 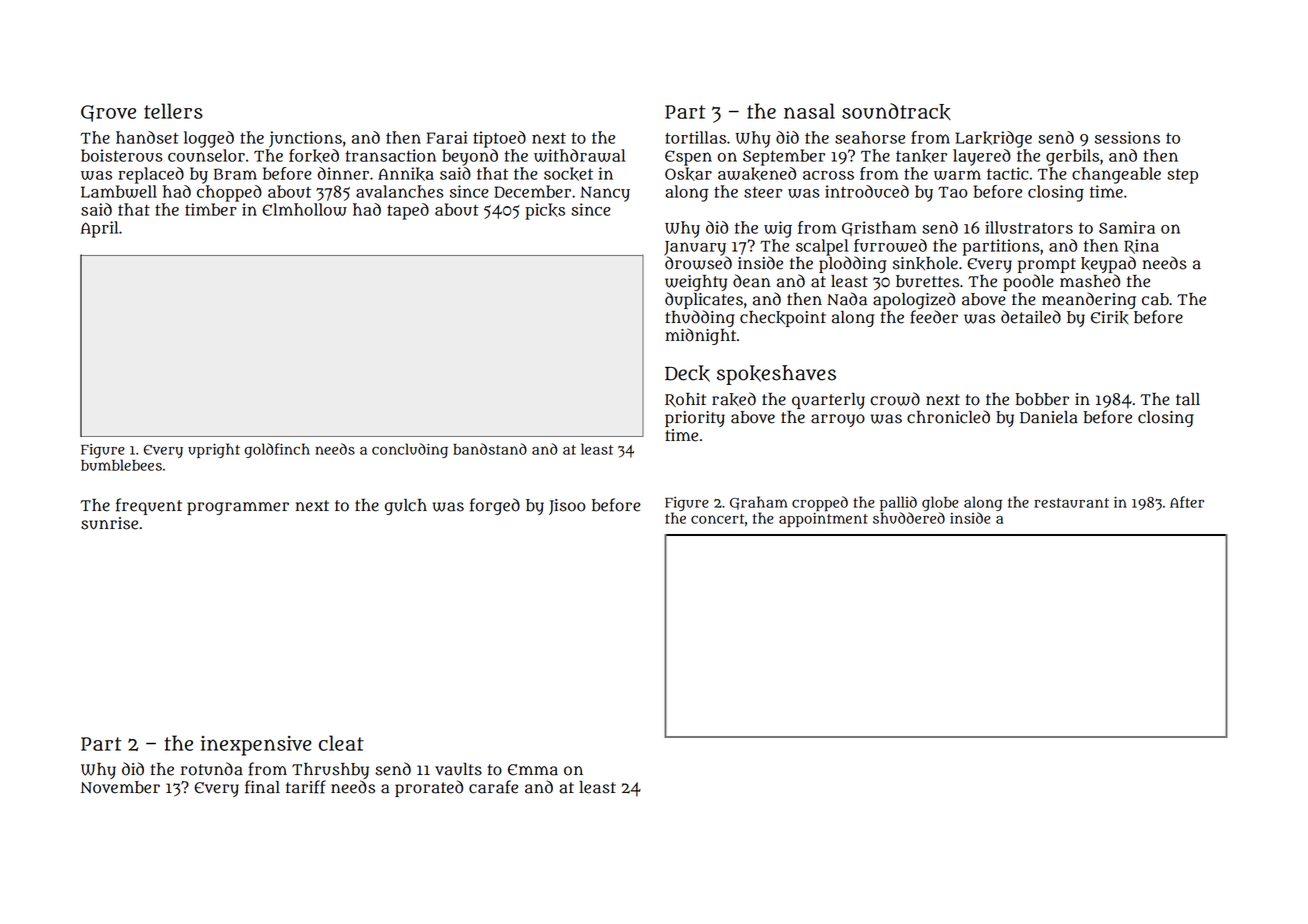 I want to click on concert, so click(x=717, y=519).
